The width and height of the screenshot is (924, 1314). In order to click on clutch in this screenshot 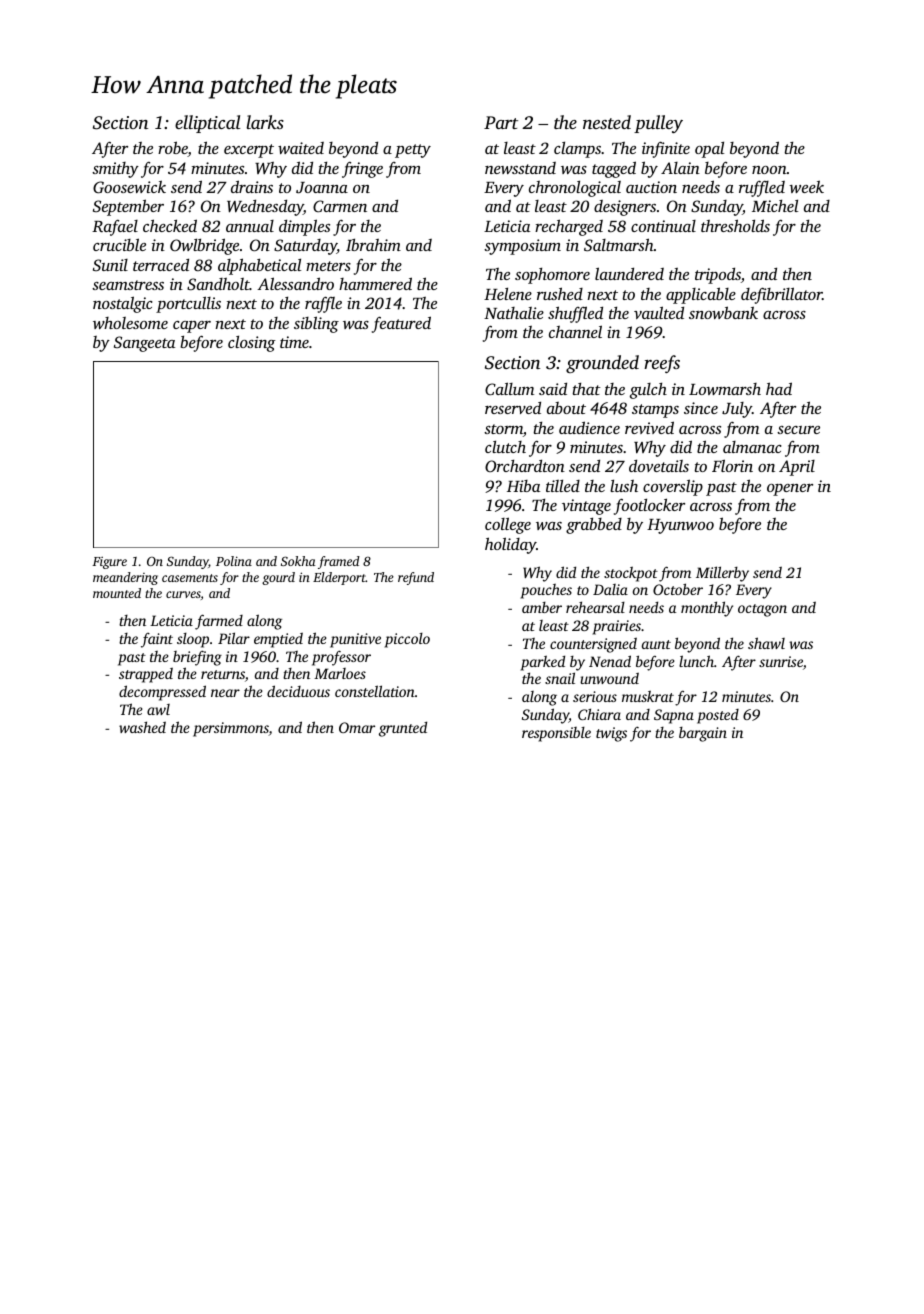, I will do `click(505, 446)`.
